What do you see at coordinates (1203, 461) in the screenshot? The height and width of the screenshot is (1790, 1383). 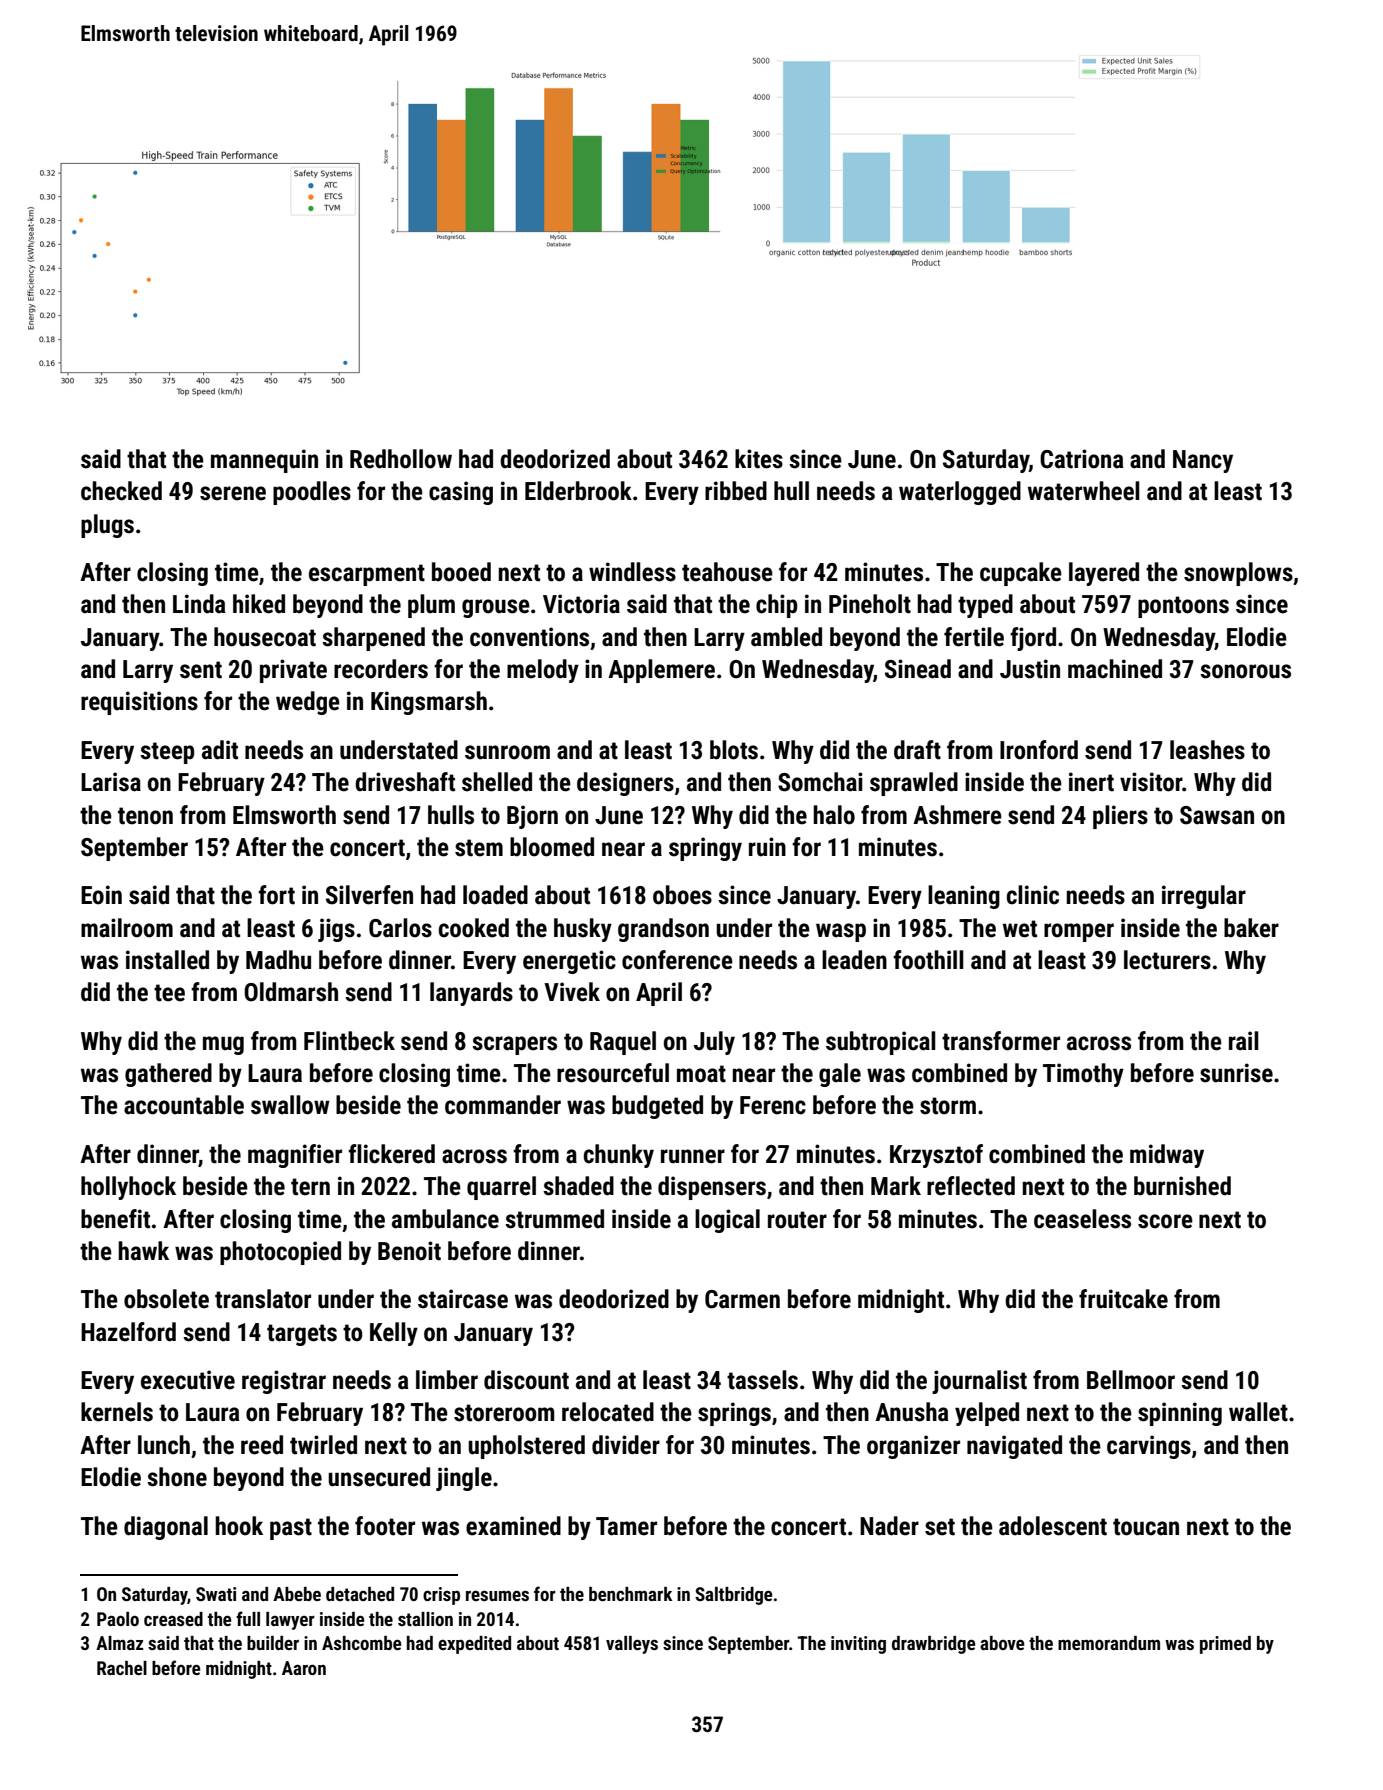 I see `Nancy` at bounding box center [1203, 461].
